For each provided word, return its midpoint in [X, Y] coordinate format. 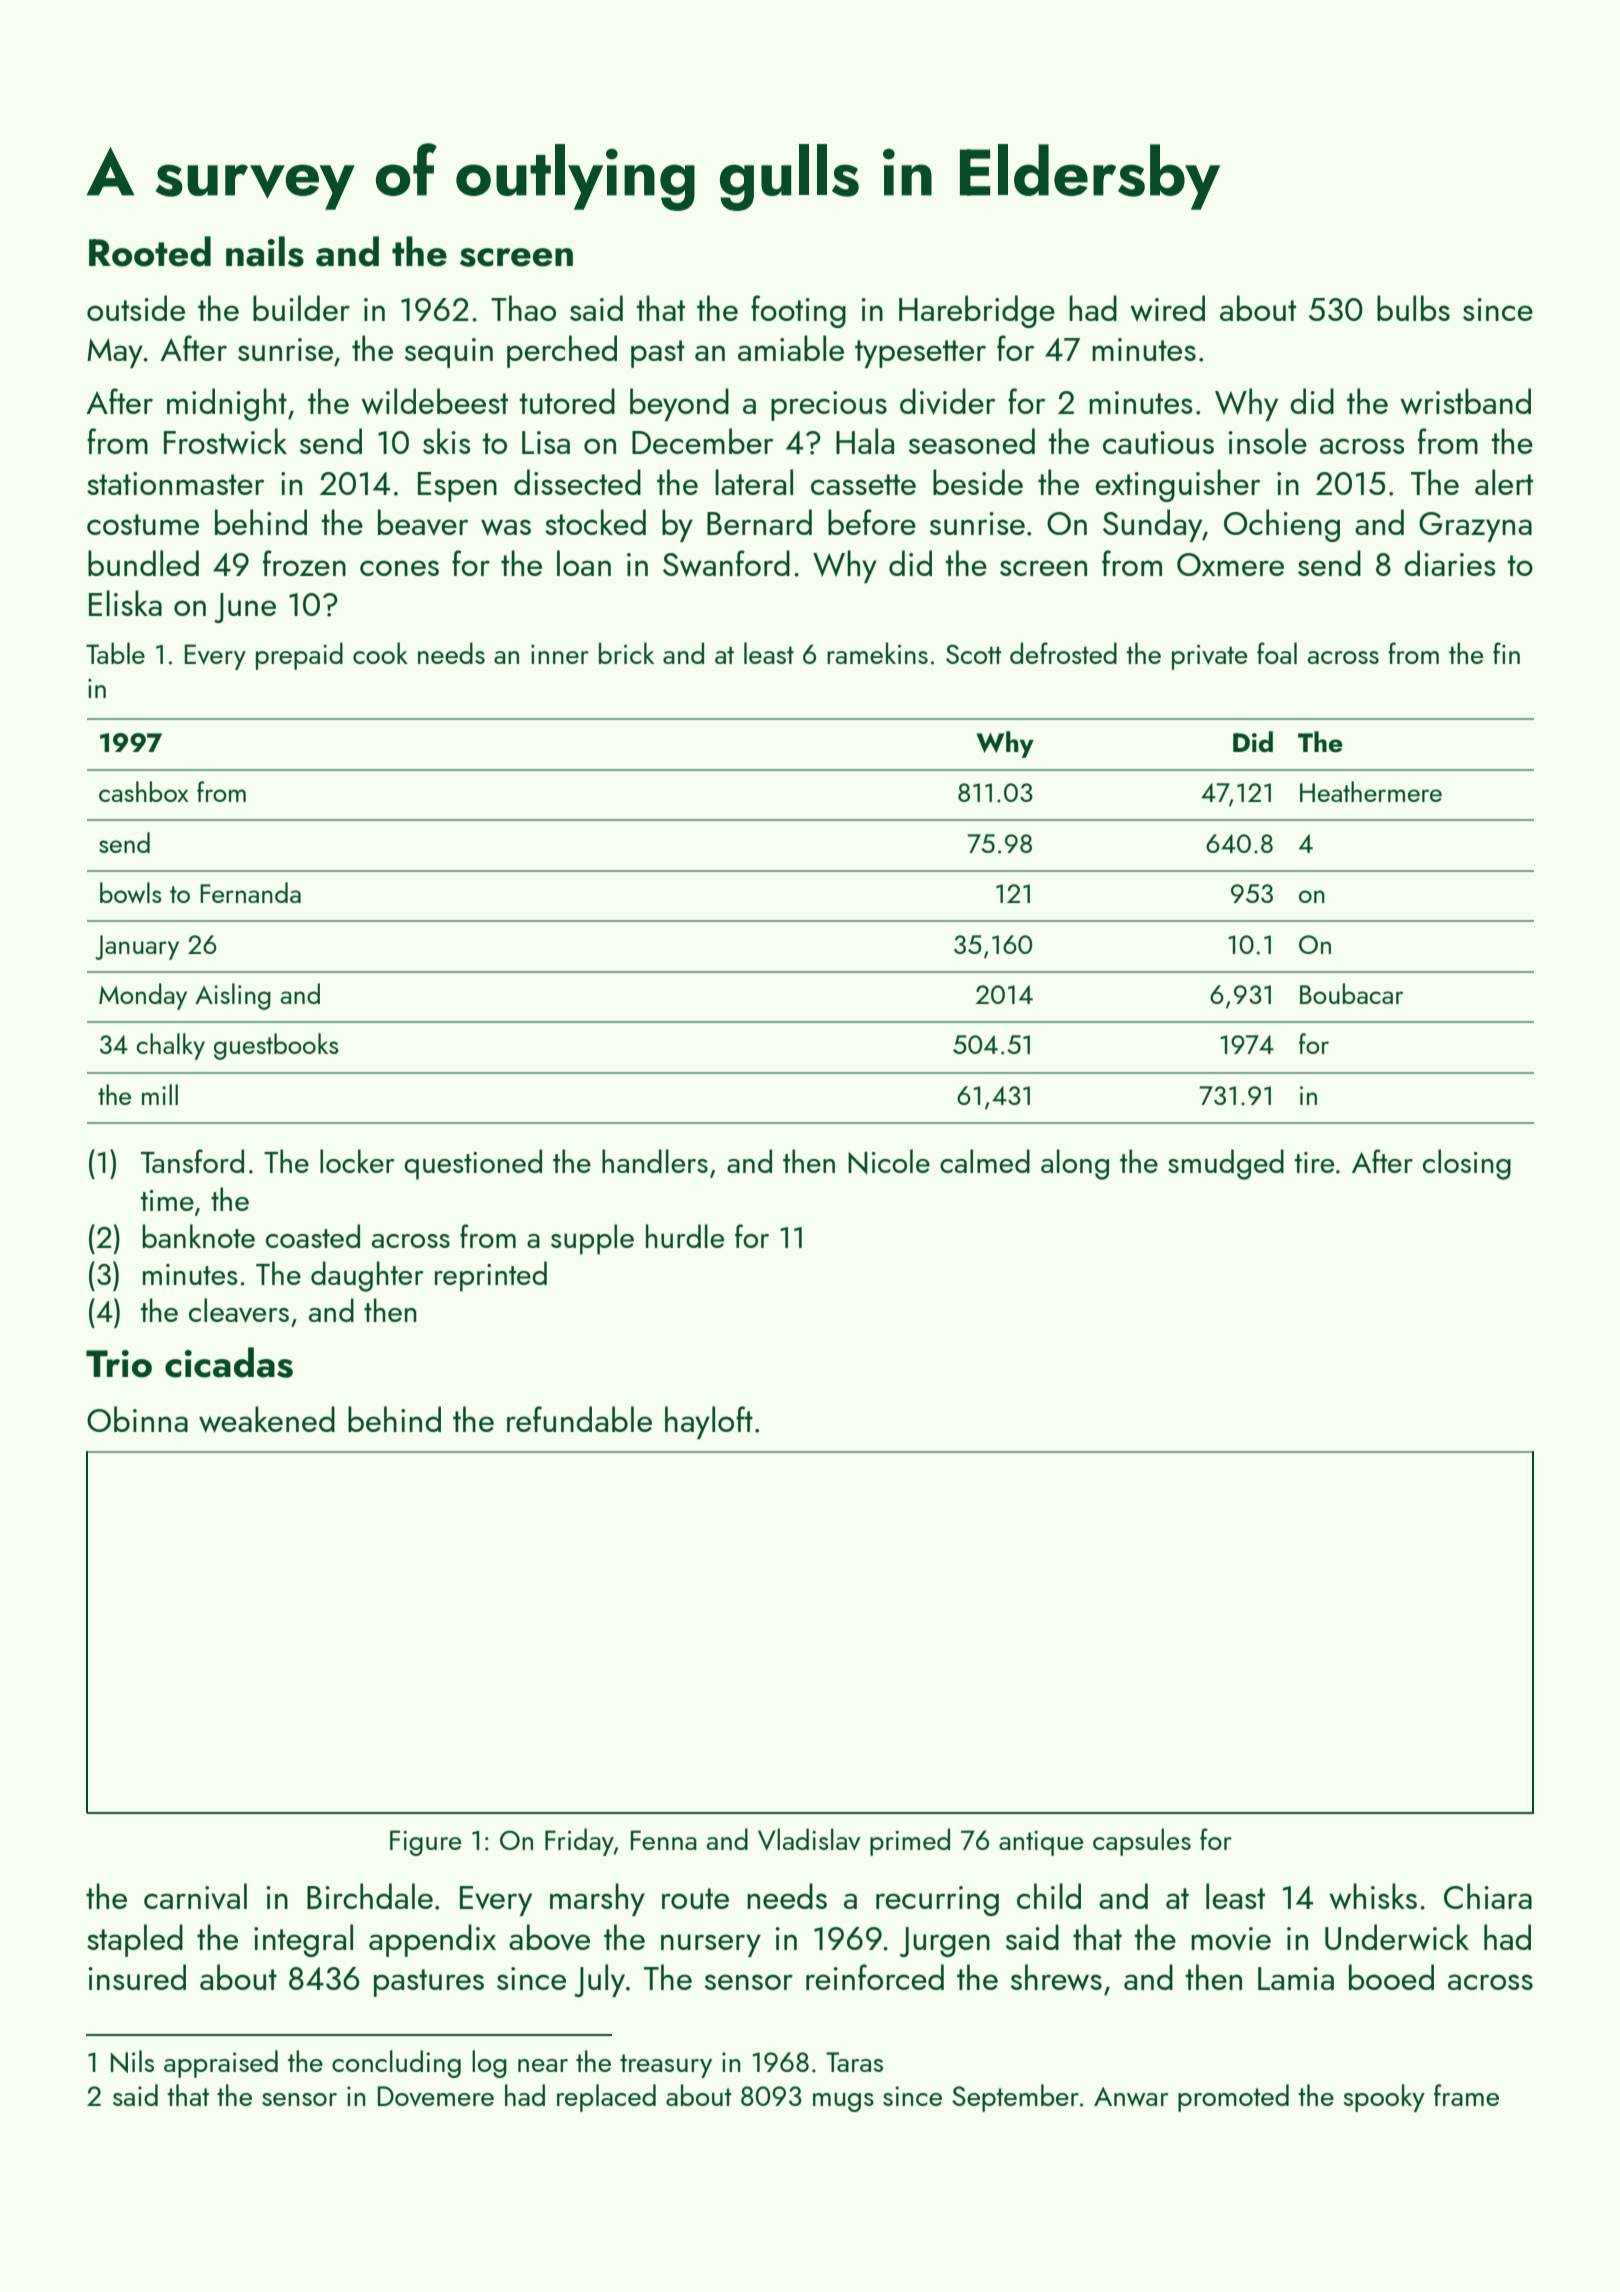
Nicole [889, 1161]
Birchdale [370, 1896]
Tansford [192, 1161]
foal [1277, 653]
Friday [579, 1842]
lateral [754, 482]
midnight [227, 404]
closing [1467, 1164]
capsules [1142, 1842]
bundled [143, 563]
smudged [1226, 1164]
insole [1267, 441]
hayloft [709, 1422]
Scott [973, 654]
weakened [267, 1419]
